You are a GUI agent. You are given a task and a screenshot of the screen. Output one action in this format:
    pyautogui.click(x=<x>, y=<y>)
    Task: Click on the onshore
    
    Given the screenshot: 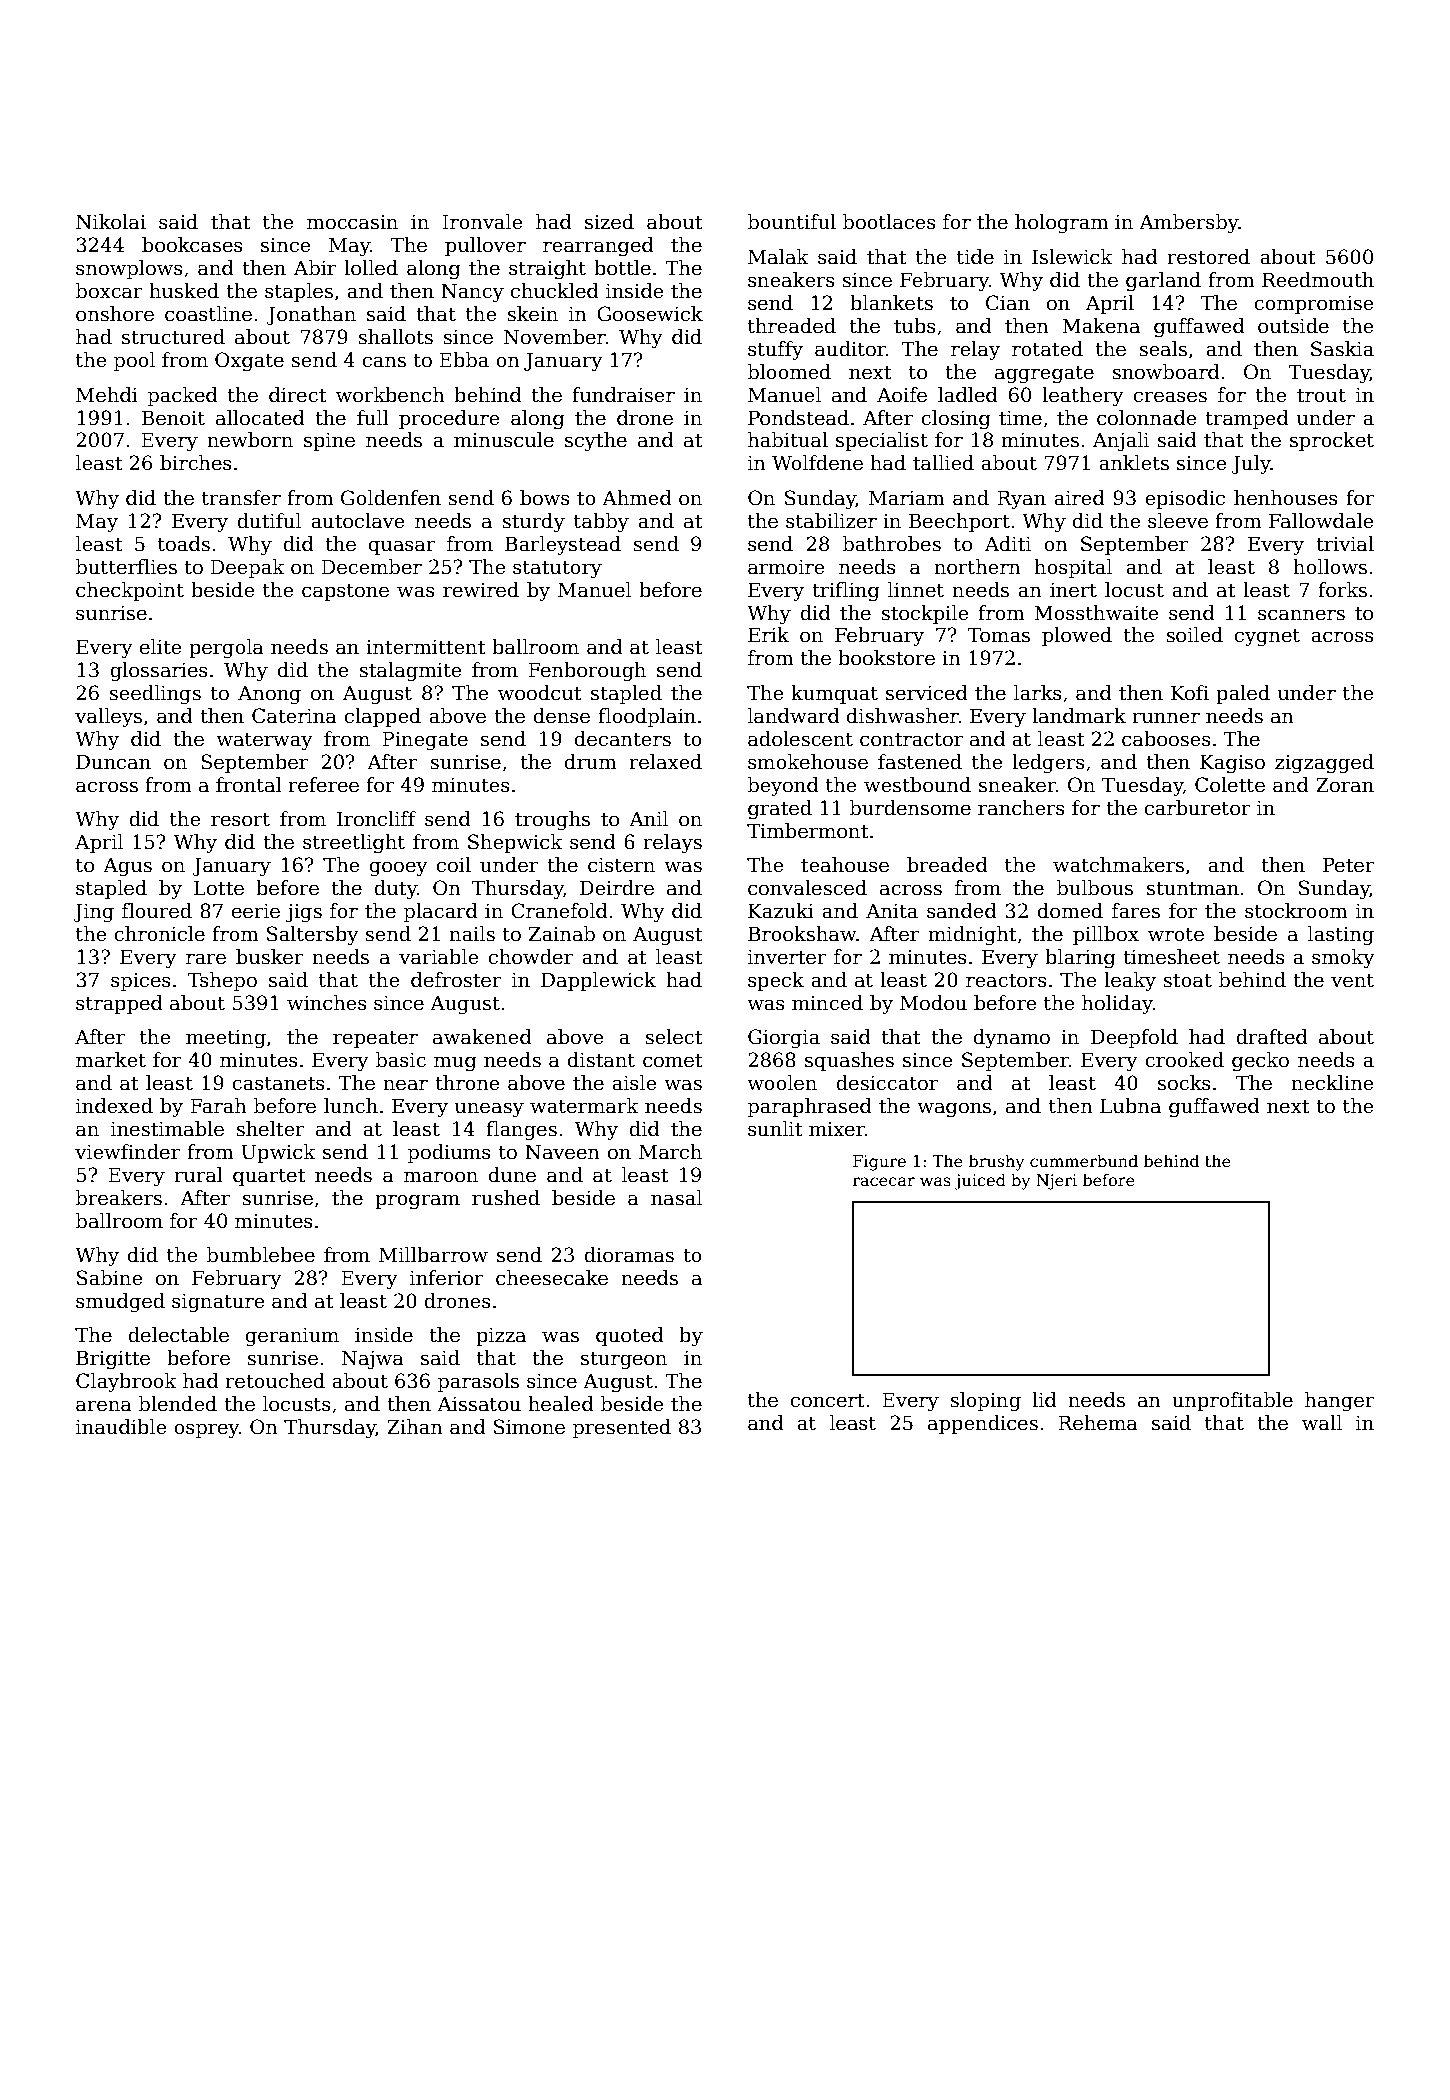 What is the action you would take?
    pyautogui.click(x=115, y=314)
